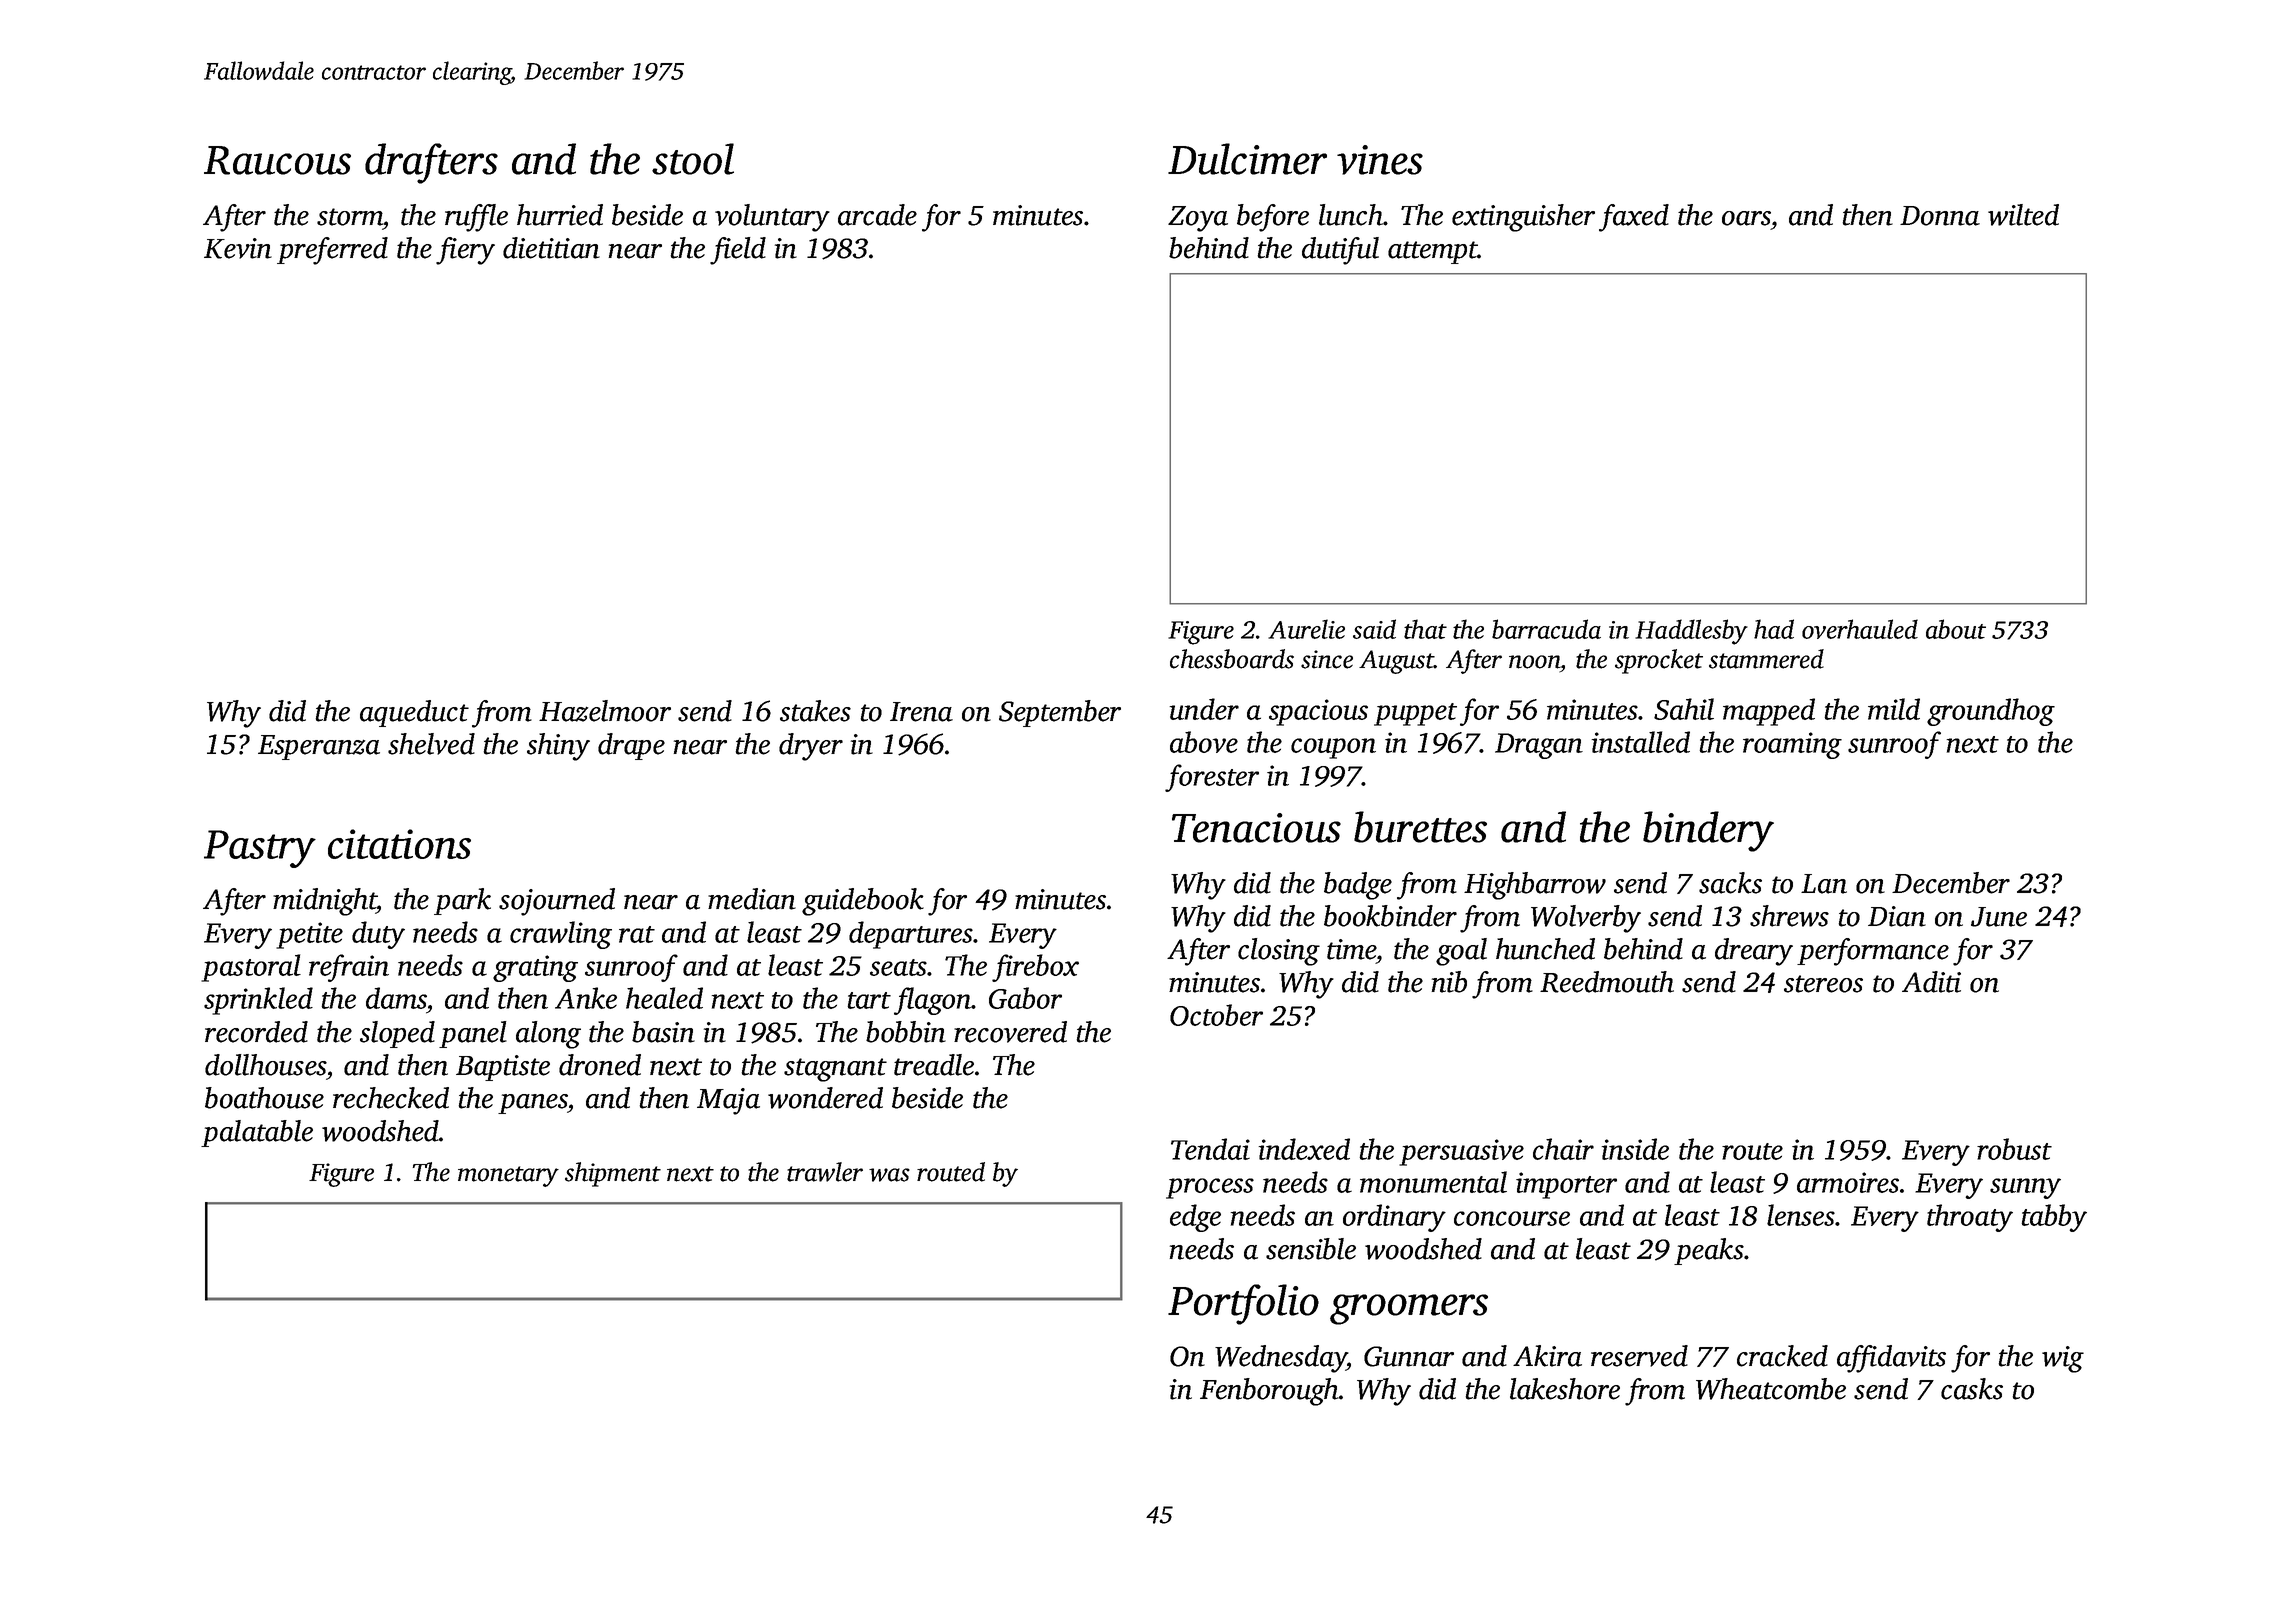 The image size is (2292, 1620). I want to click on aqueduct, so click(414, 713).
